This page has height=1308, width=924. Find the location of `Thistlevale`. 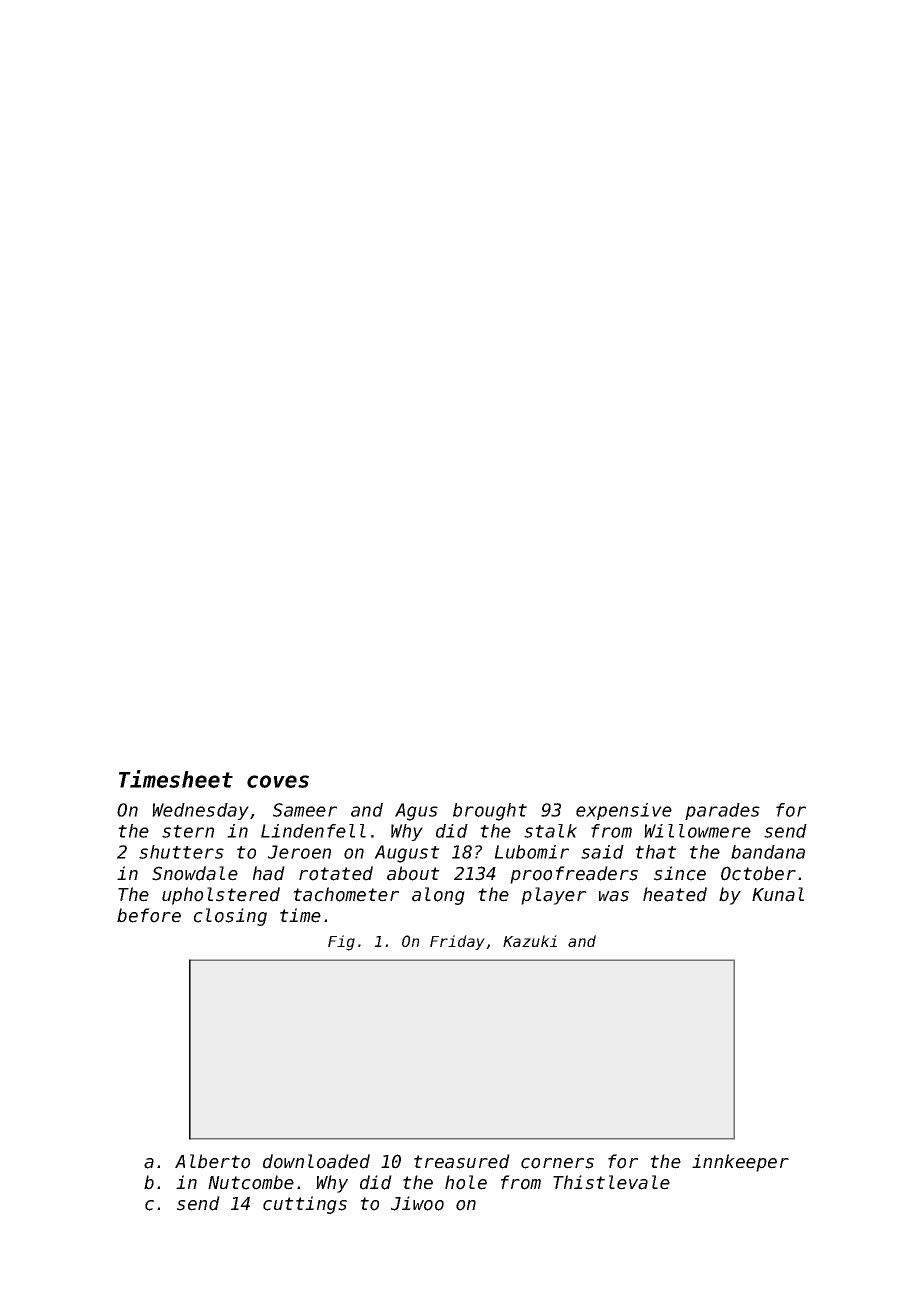

Thistlevale is located at coordinates (611, 1182).
